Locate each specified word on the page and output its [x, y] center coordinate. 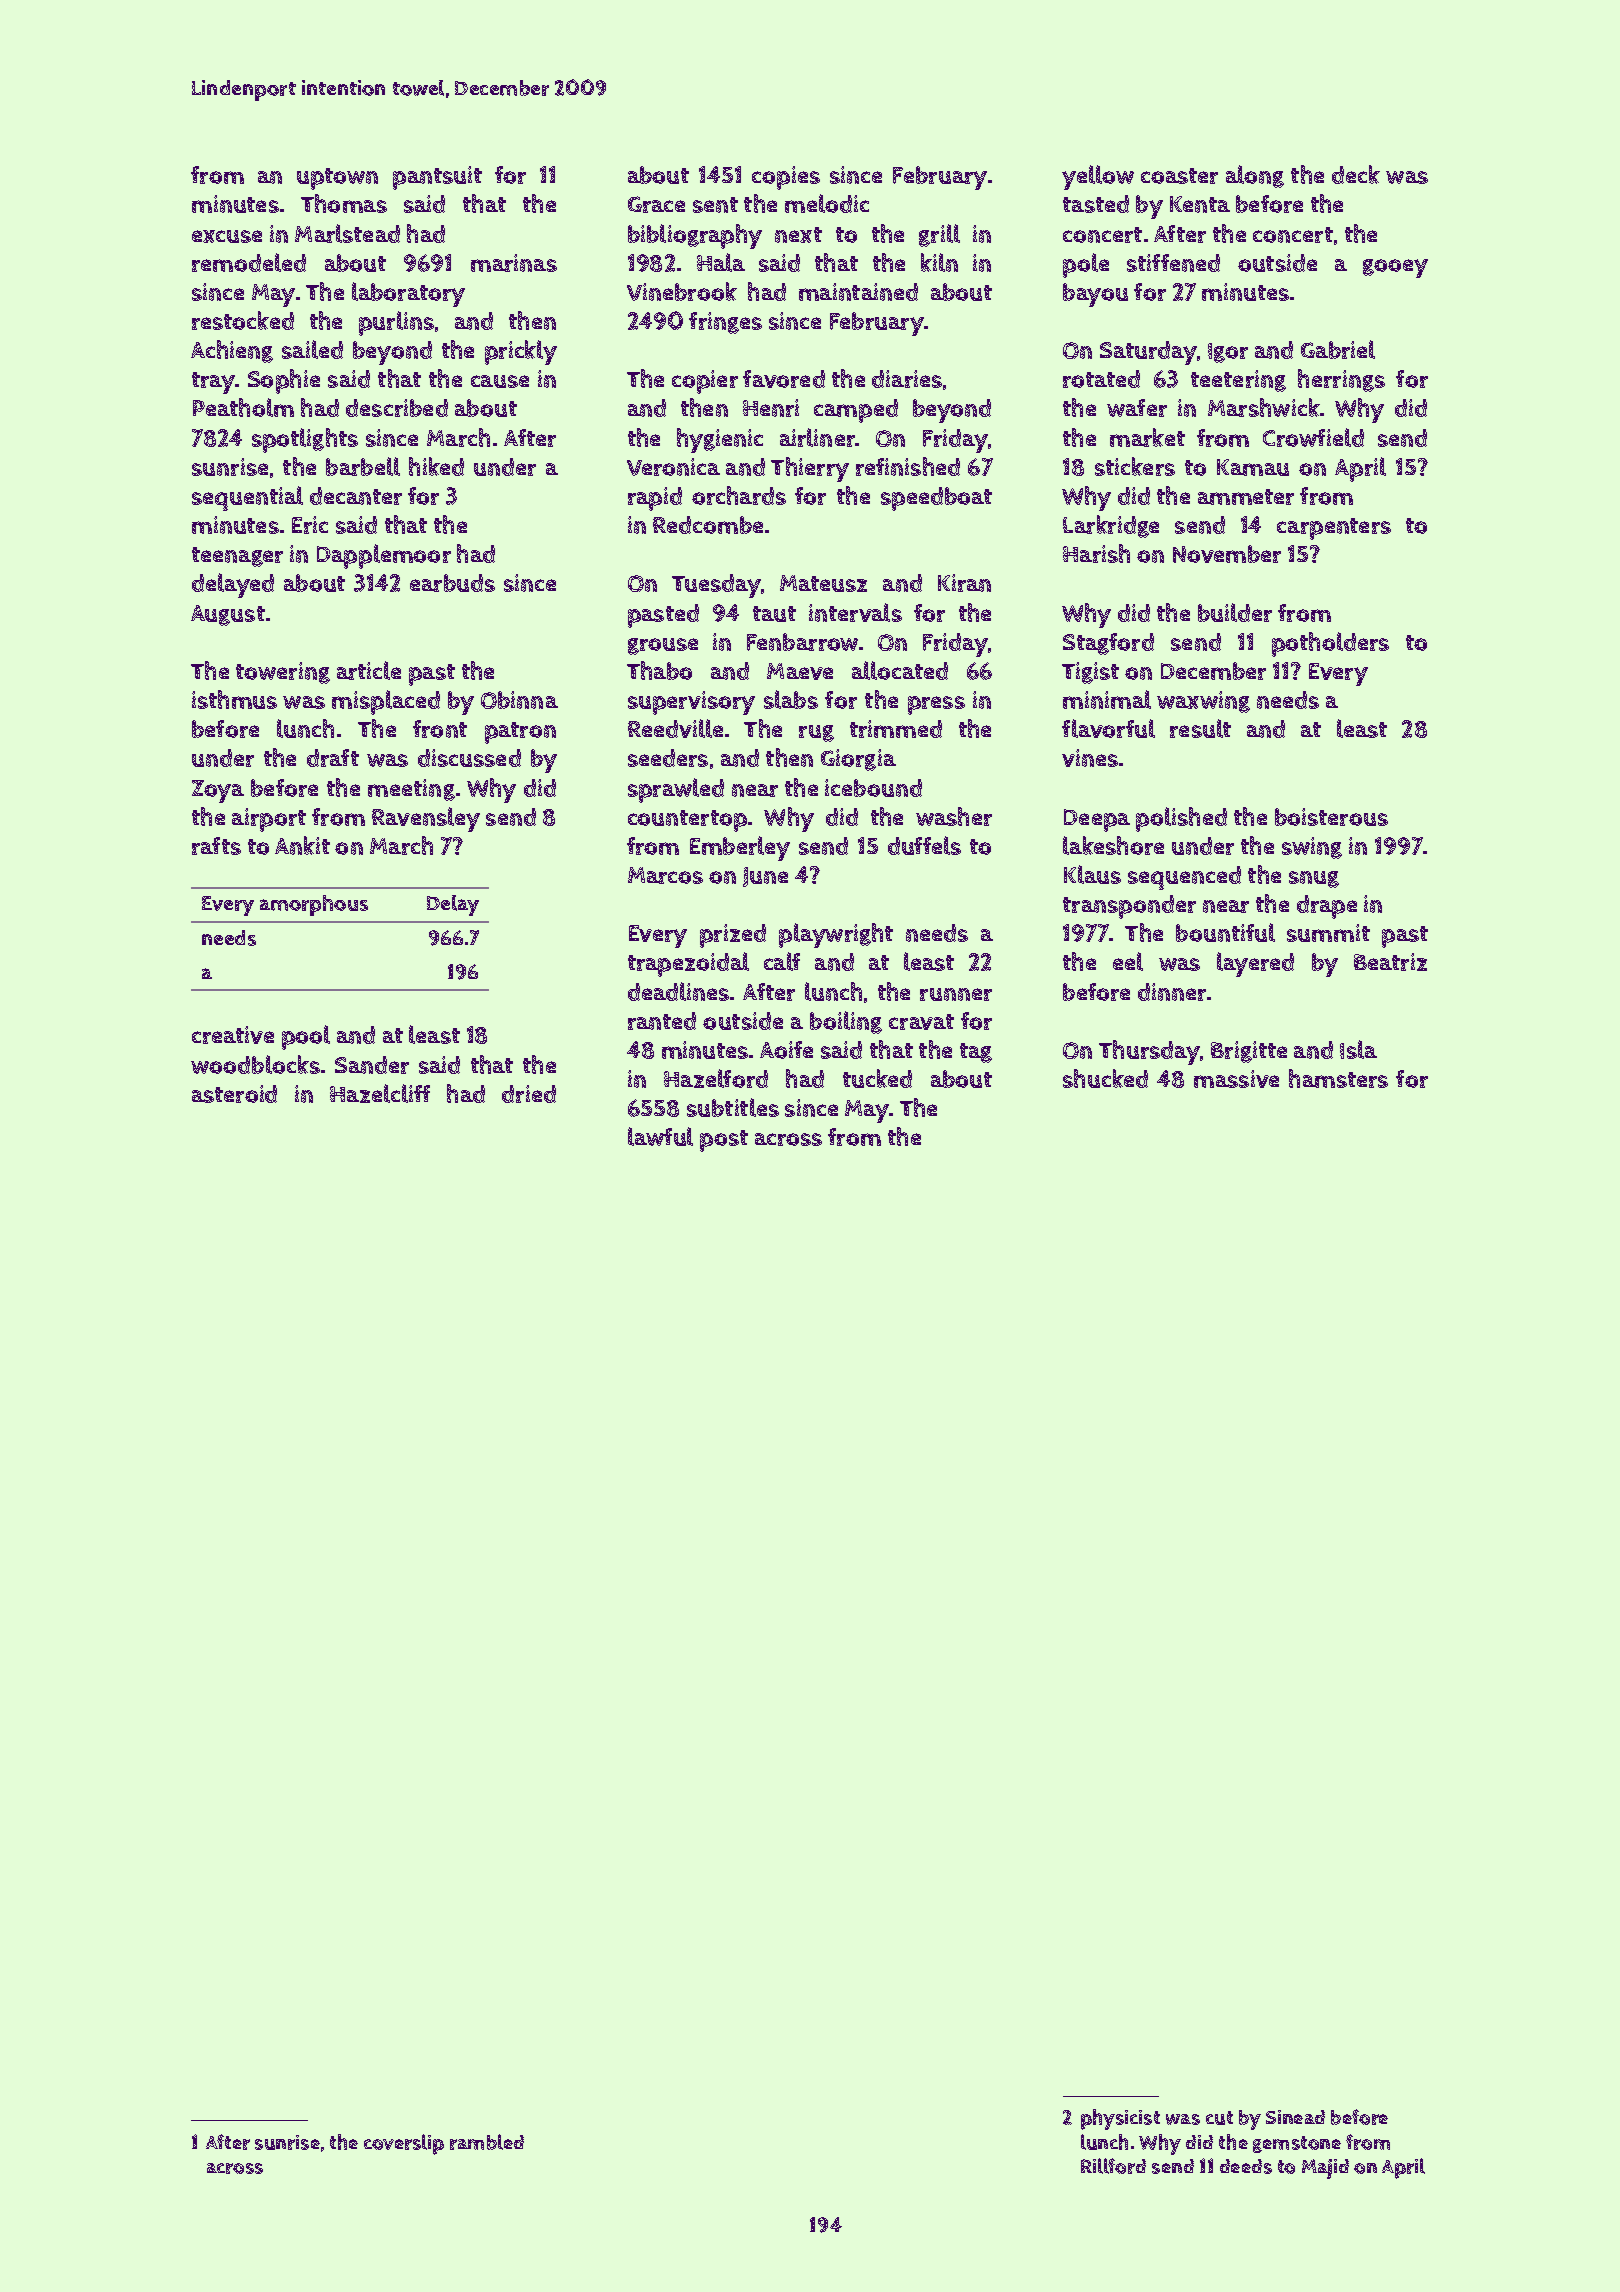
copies [786, 178]
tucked [877, 1078]
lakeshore [1113, 845]
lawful [660, 1136]
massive [1236, 1079]
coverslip [404, 2144]
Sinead [1295, 2117]
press [936, 705]
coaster [1179, 176]
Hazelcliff [380, 1093]
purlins [396, 323]
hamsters [1338, 1078]
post [724, 1141]
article [369, 670]
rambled [487, 2142]
